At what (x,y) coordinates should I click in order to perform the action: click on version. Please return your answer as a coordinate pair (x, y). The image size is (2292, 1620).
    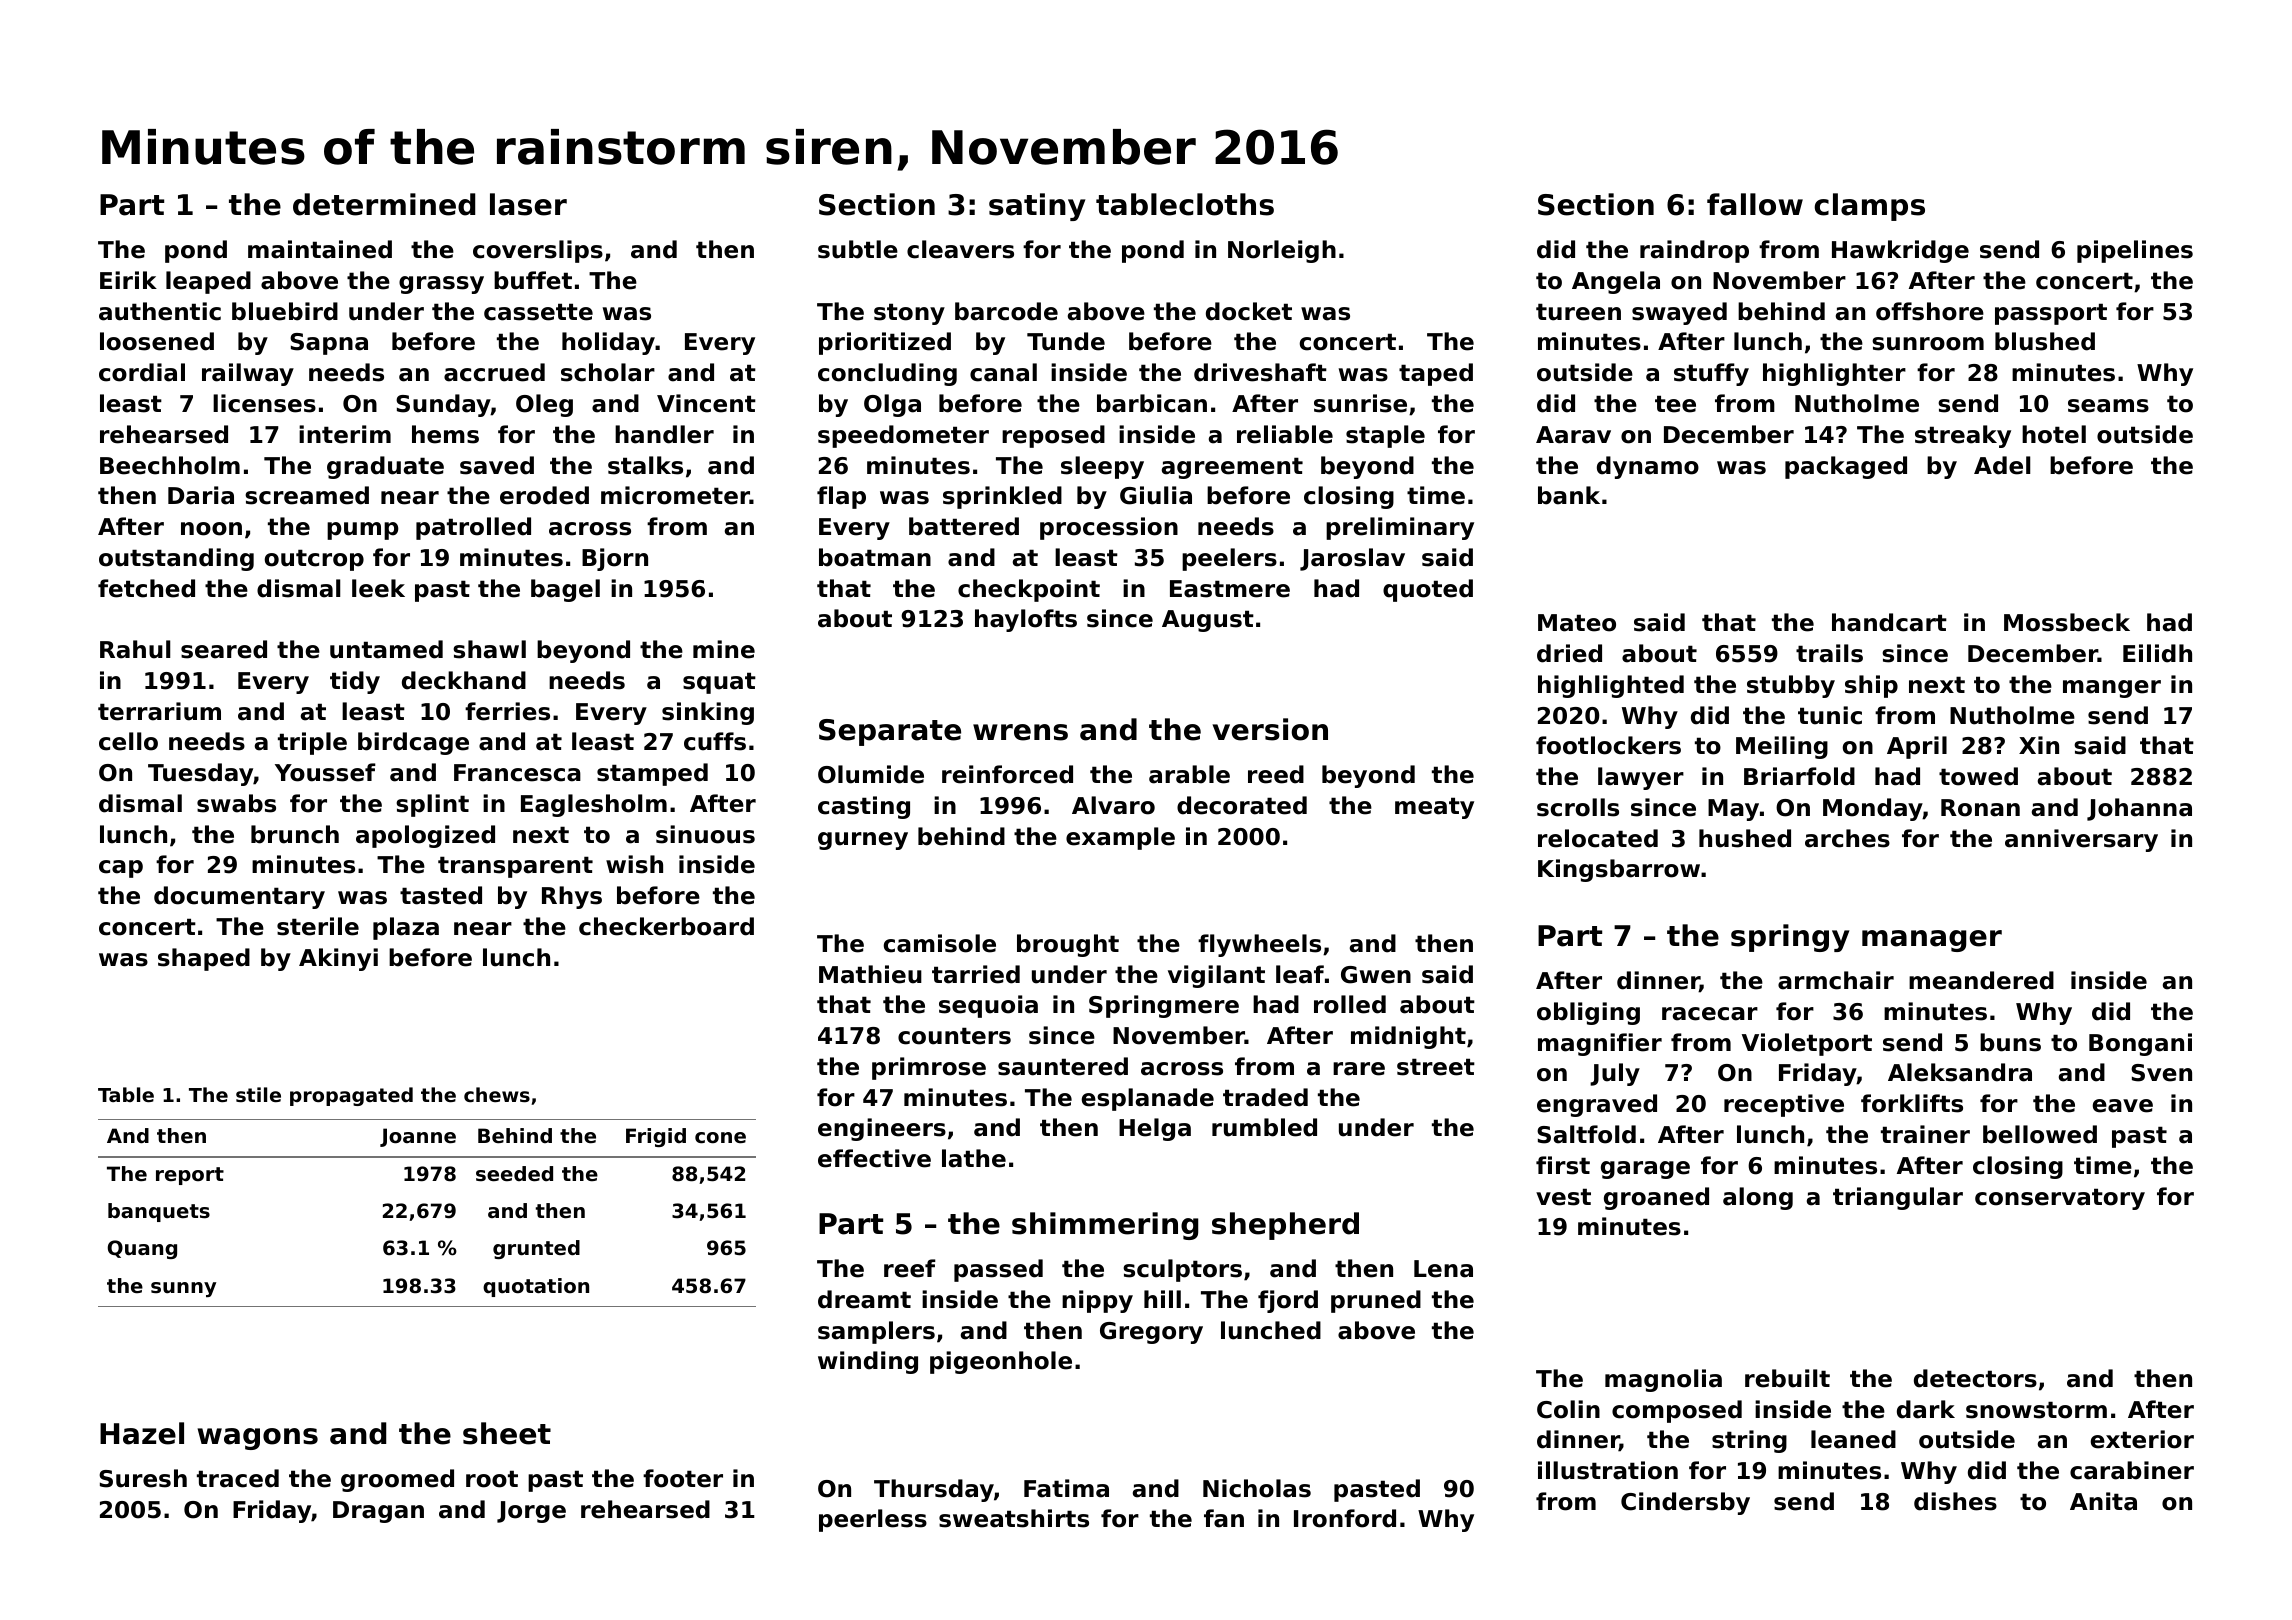
    Looking at the image, I should click on (1270, 729).
